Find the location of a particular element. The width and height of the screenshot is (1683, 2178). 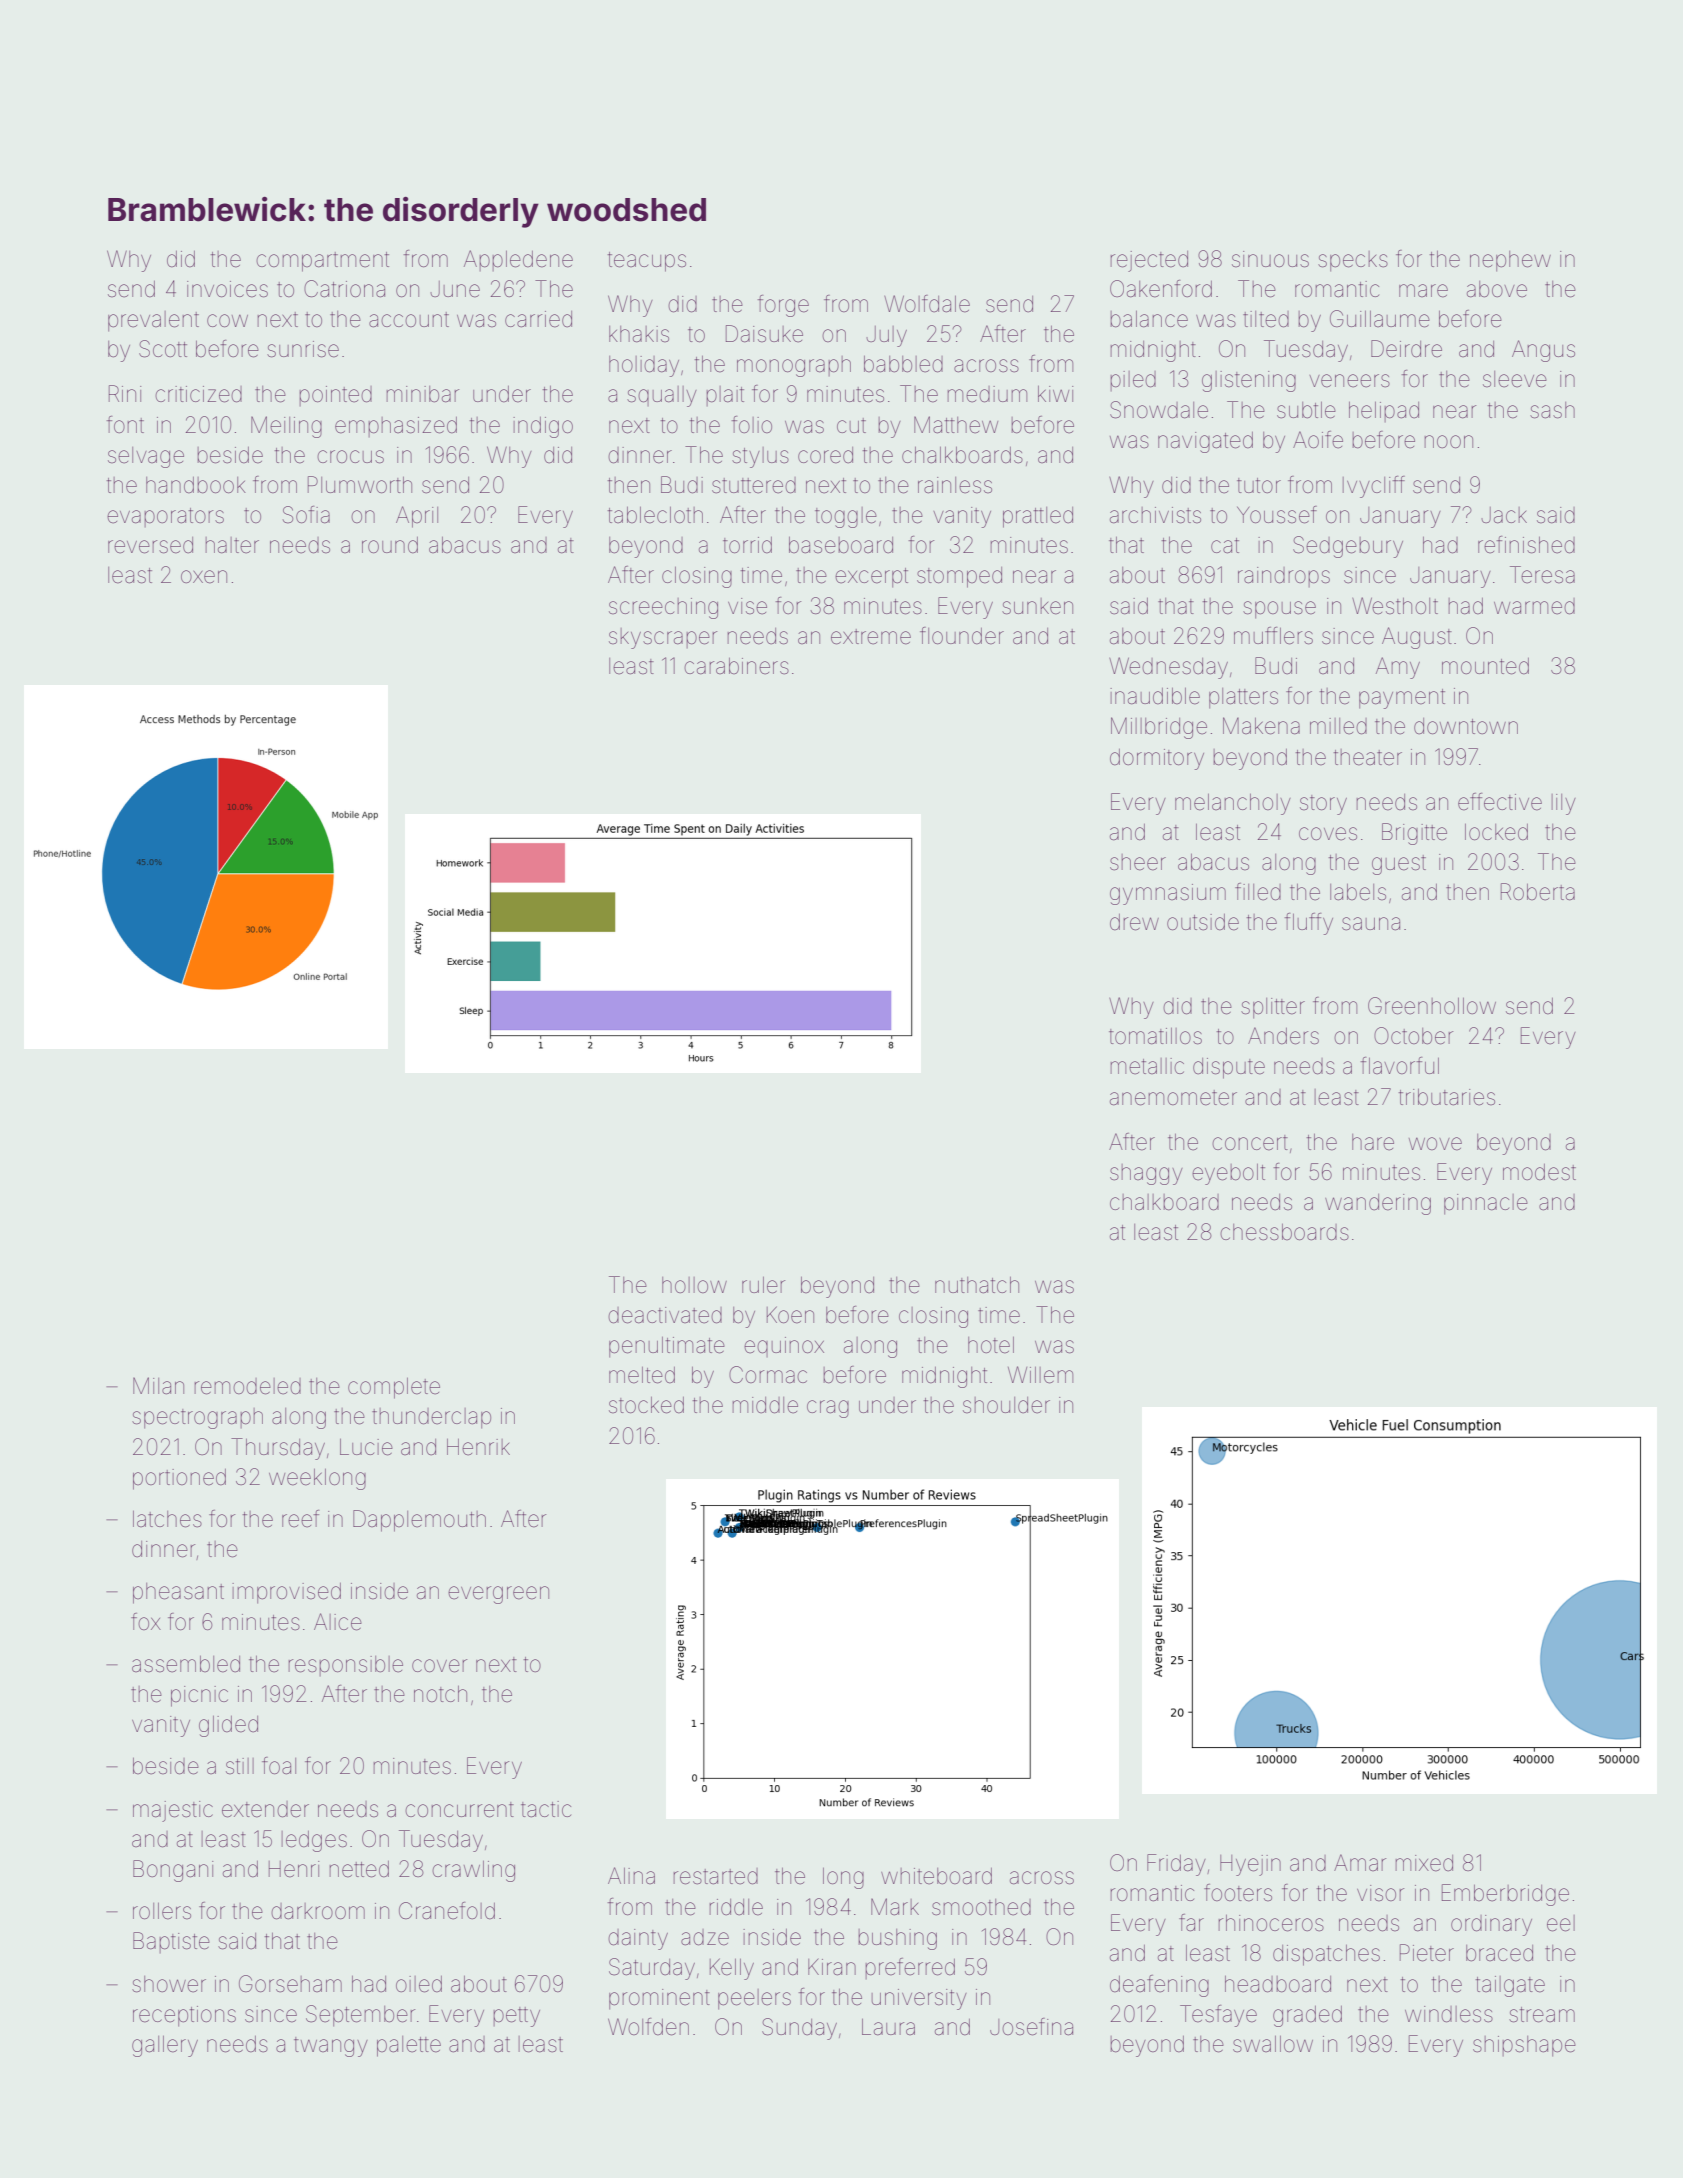

remodeled is located at coordinates (248, 1386).
